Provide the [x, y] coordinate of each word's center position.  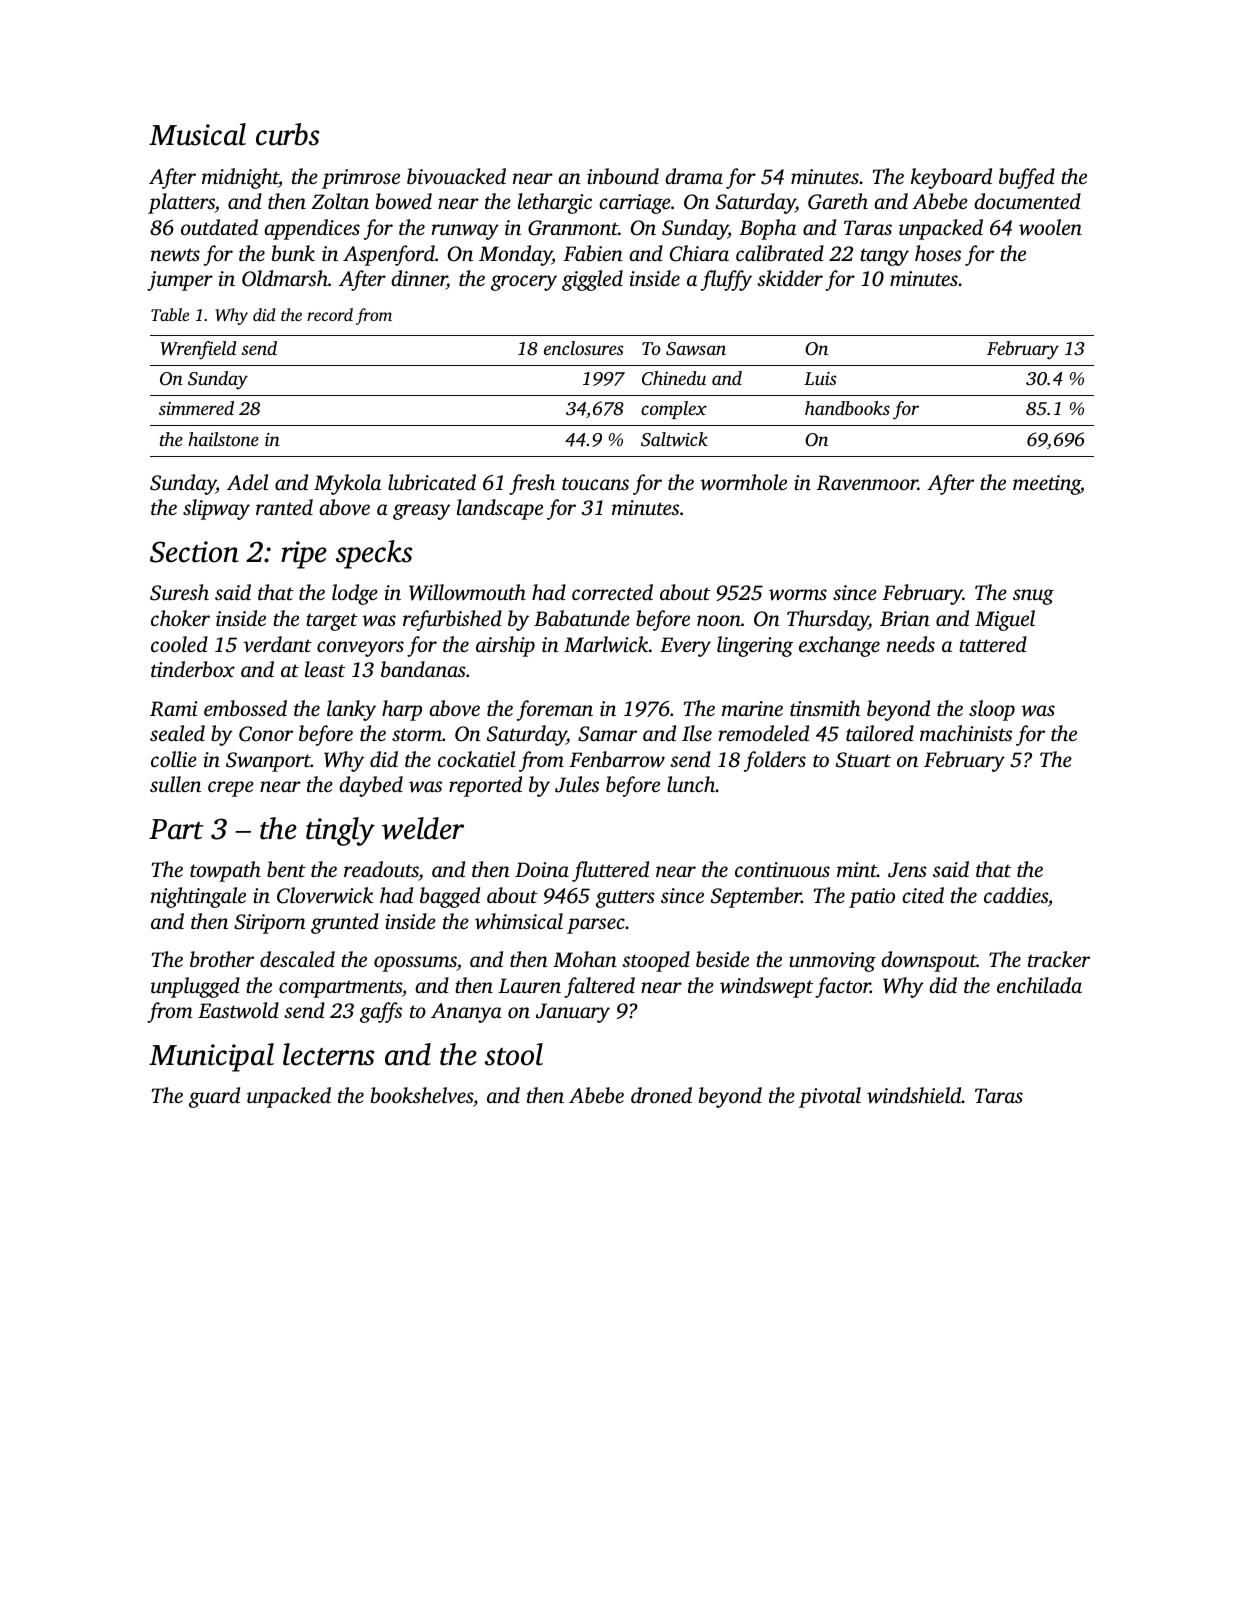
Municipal [211, 1057]
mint [857, 869]
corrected [612, 592]
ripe [304, 555]
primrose [361, 179]
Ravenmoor [867, 483]
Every [685, 647]
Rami [173, 709]
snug [1033, 597]
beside [722, 959]
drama [694, 176]
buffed [1027, 178]
